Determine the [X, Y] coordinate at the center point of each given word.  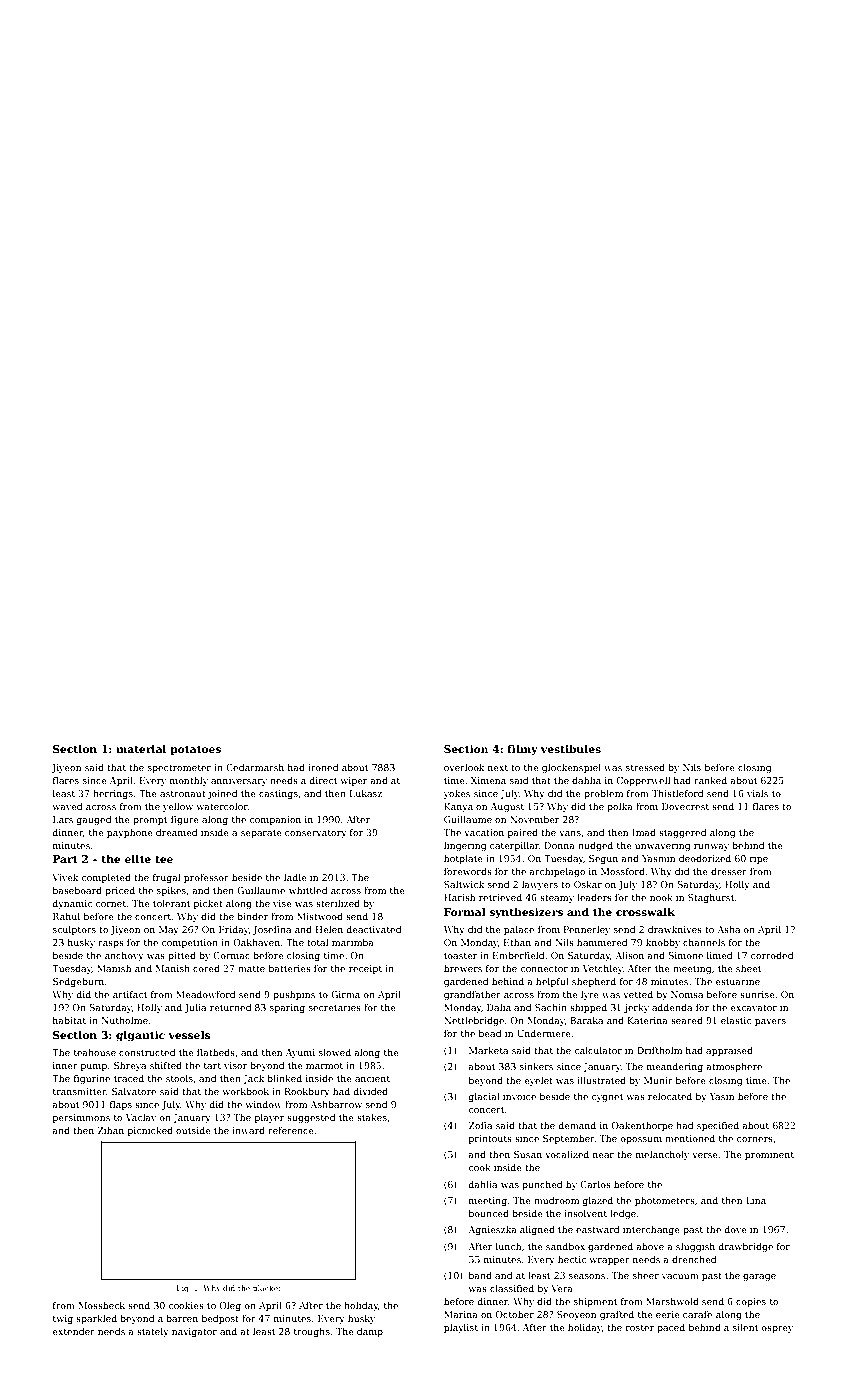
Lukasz [366, 793]
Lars [63, 819]
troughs [312, 1332]
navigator [194, 1332]
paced [671, 1328]
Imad [644, 832]
